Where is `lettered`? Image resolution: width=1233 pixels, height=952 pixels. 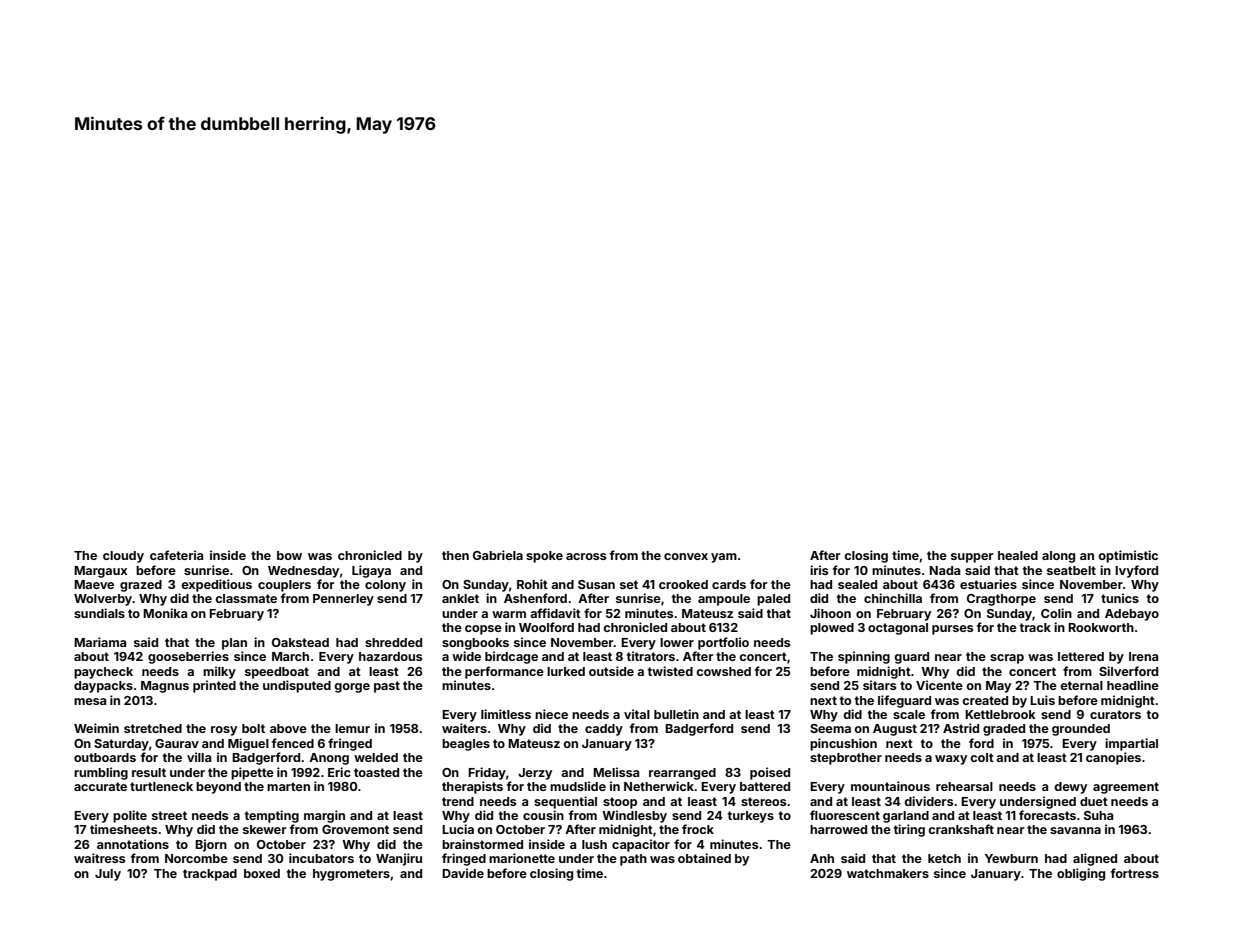 lettered is located at coordinates (1081, 656).
